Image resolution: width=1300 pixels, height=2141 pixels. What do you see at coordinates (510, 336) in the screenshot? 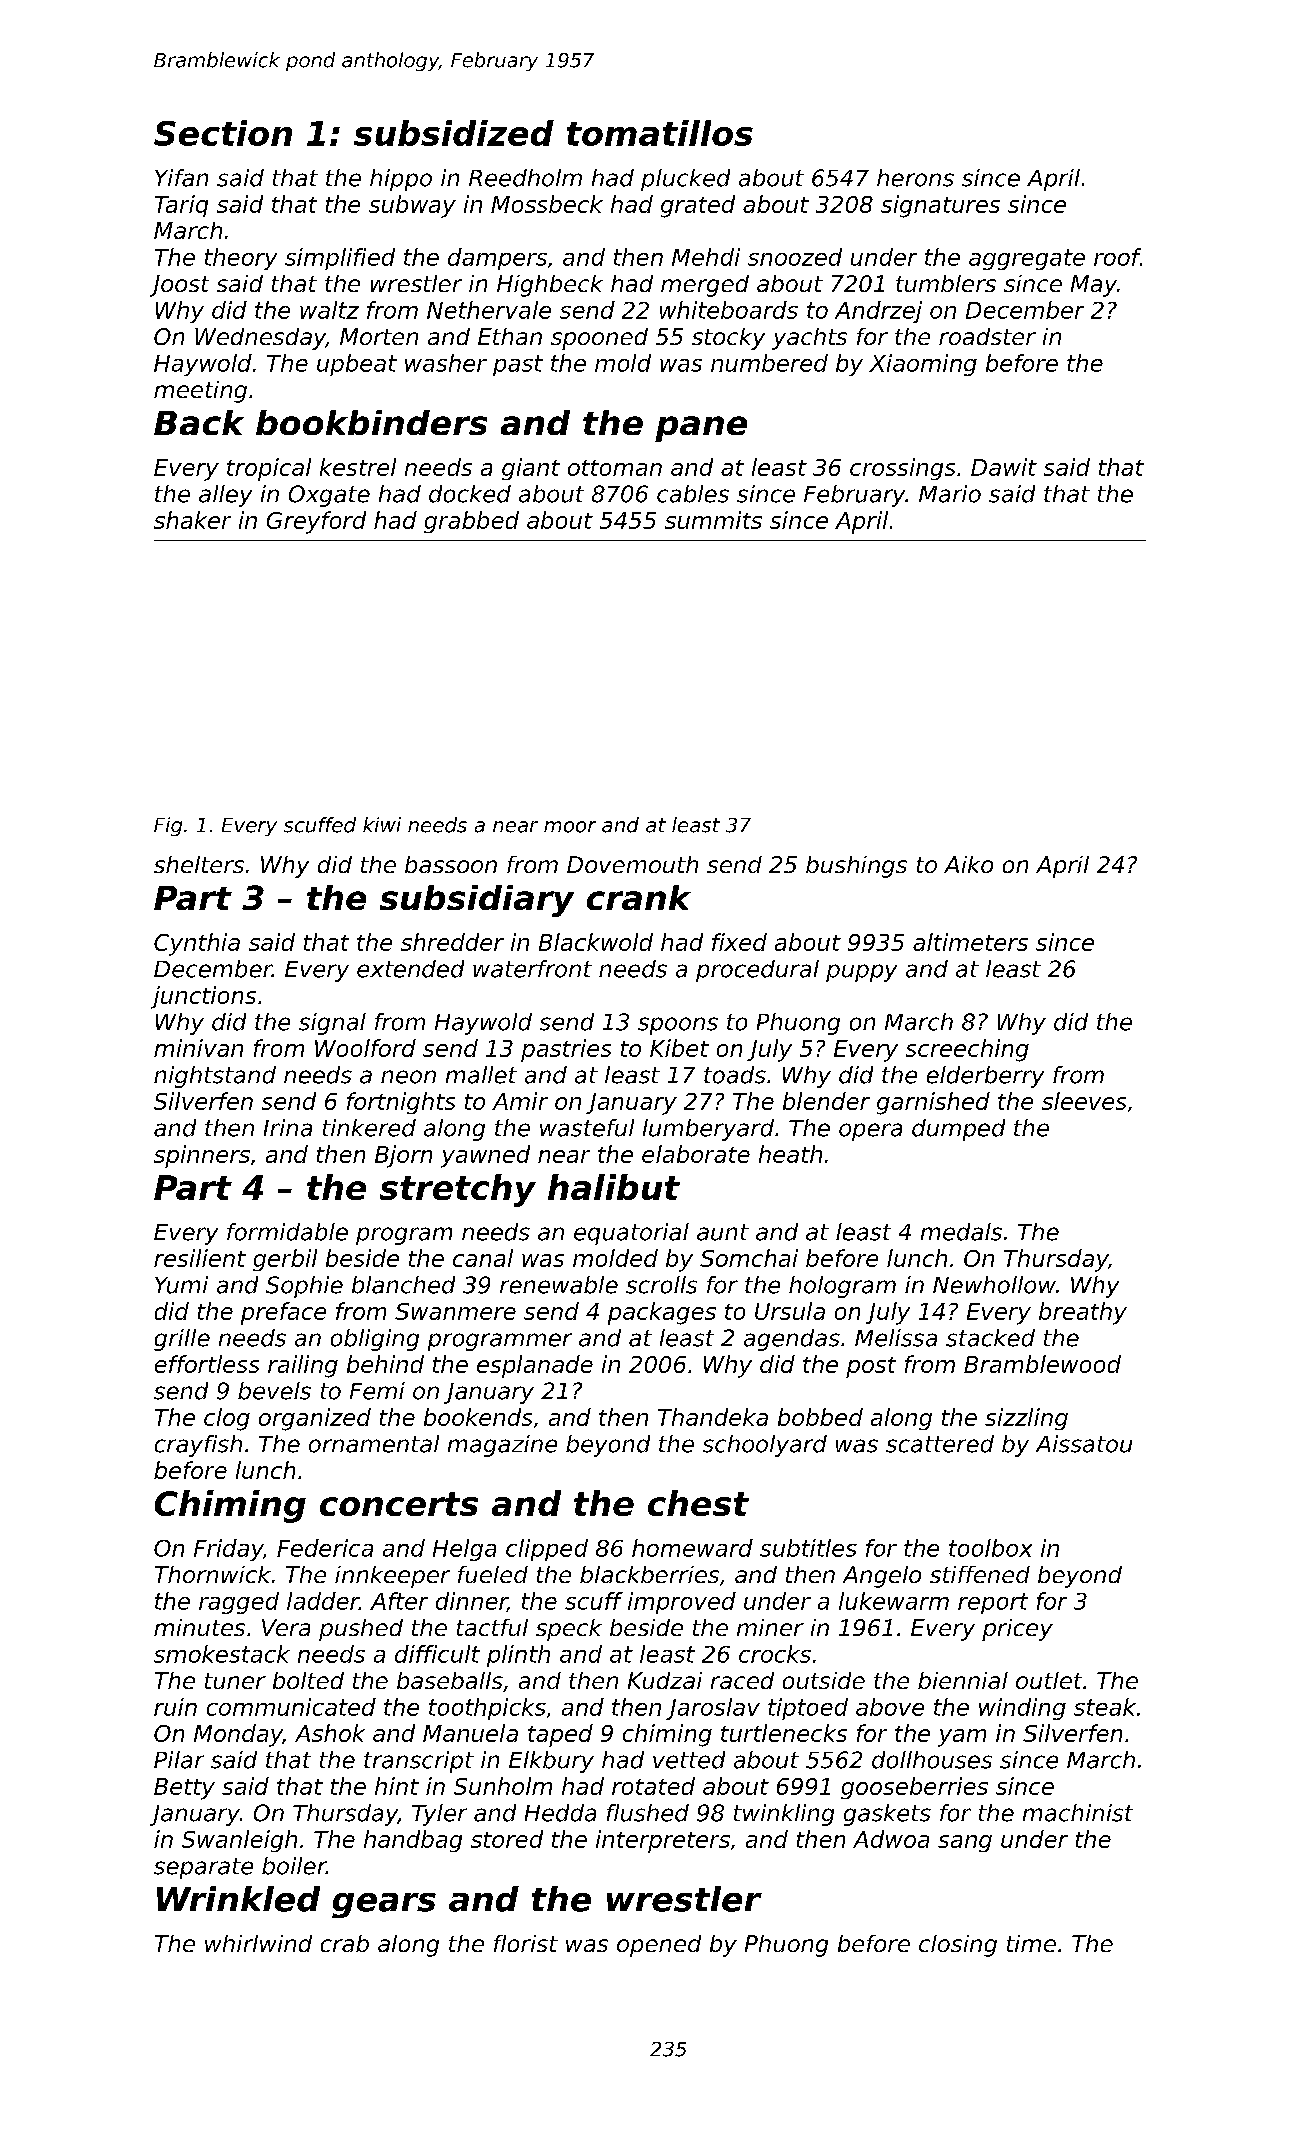
I see `Ethan` at bounding box center [510, 336].
